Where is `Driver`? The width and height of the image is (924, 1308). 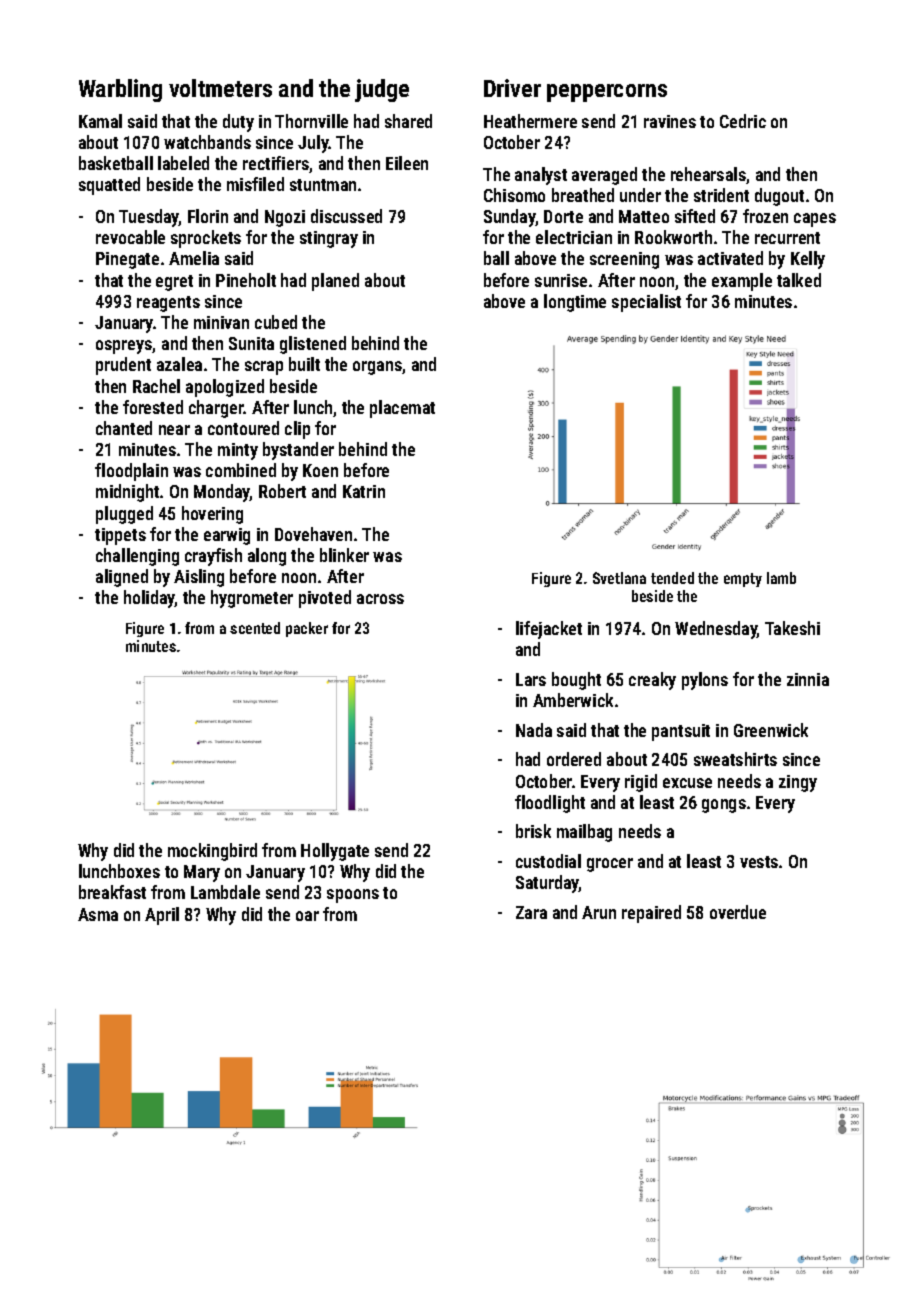 Driver is located at coordinates (512, 88).
